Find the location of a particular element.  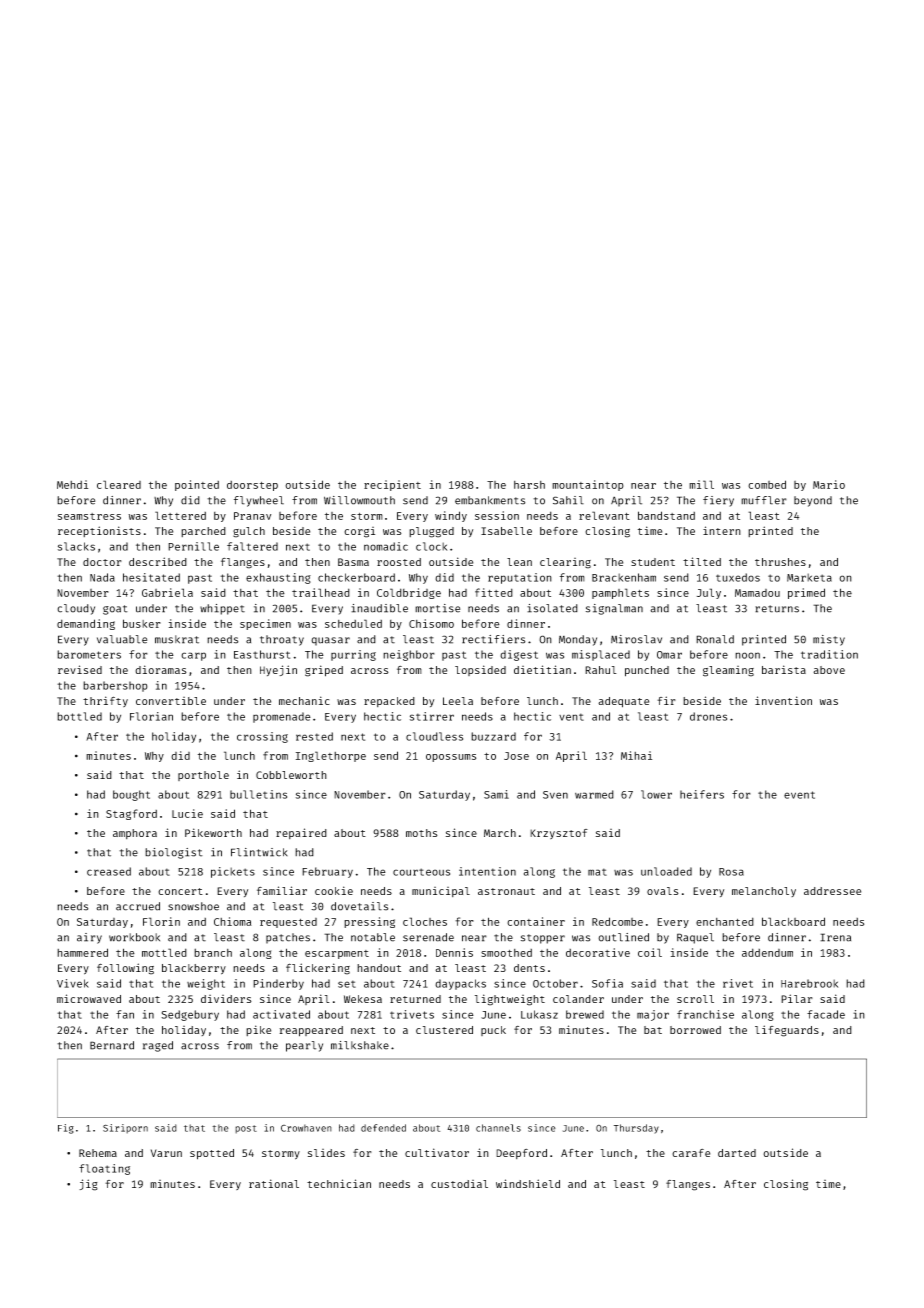

gleaming is located at coordinates (728, 671).
